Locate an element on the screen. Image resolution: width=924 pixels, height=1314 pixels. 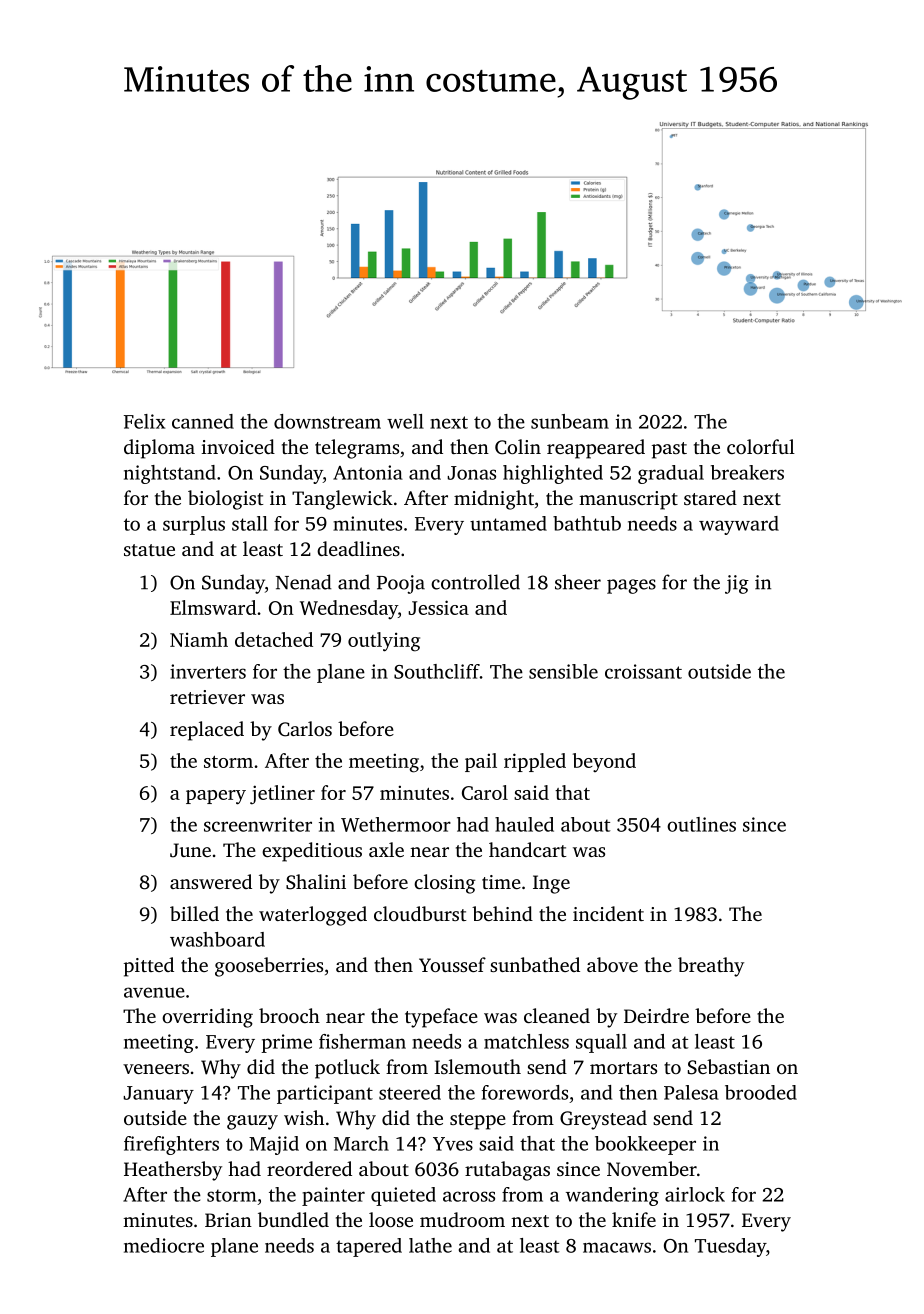
outlines is located at coordinates (701, 824).
